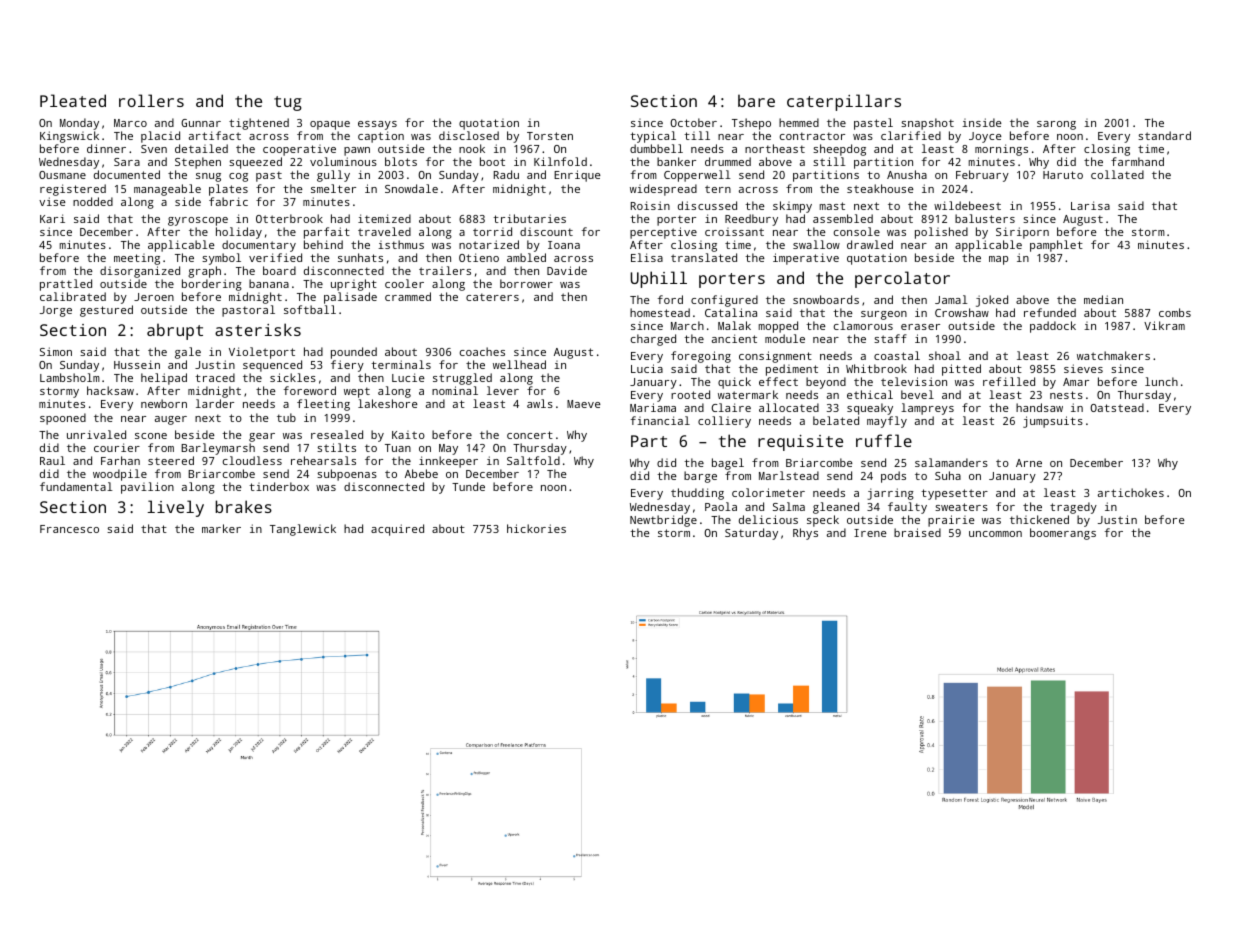  I want to click on hickories, so click(536, 528).
